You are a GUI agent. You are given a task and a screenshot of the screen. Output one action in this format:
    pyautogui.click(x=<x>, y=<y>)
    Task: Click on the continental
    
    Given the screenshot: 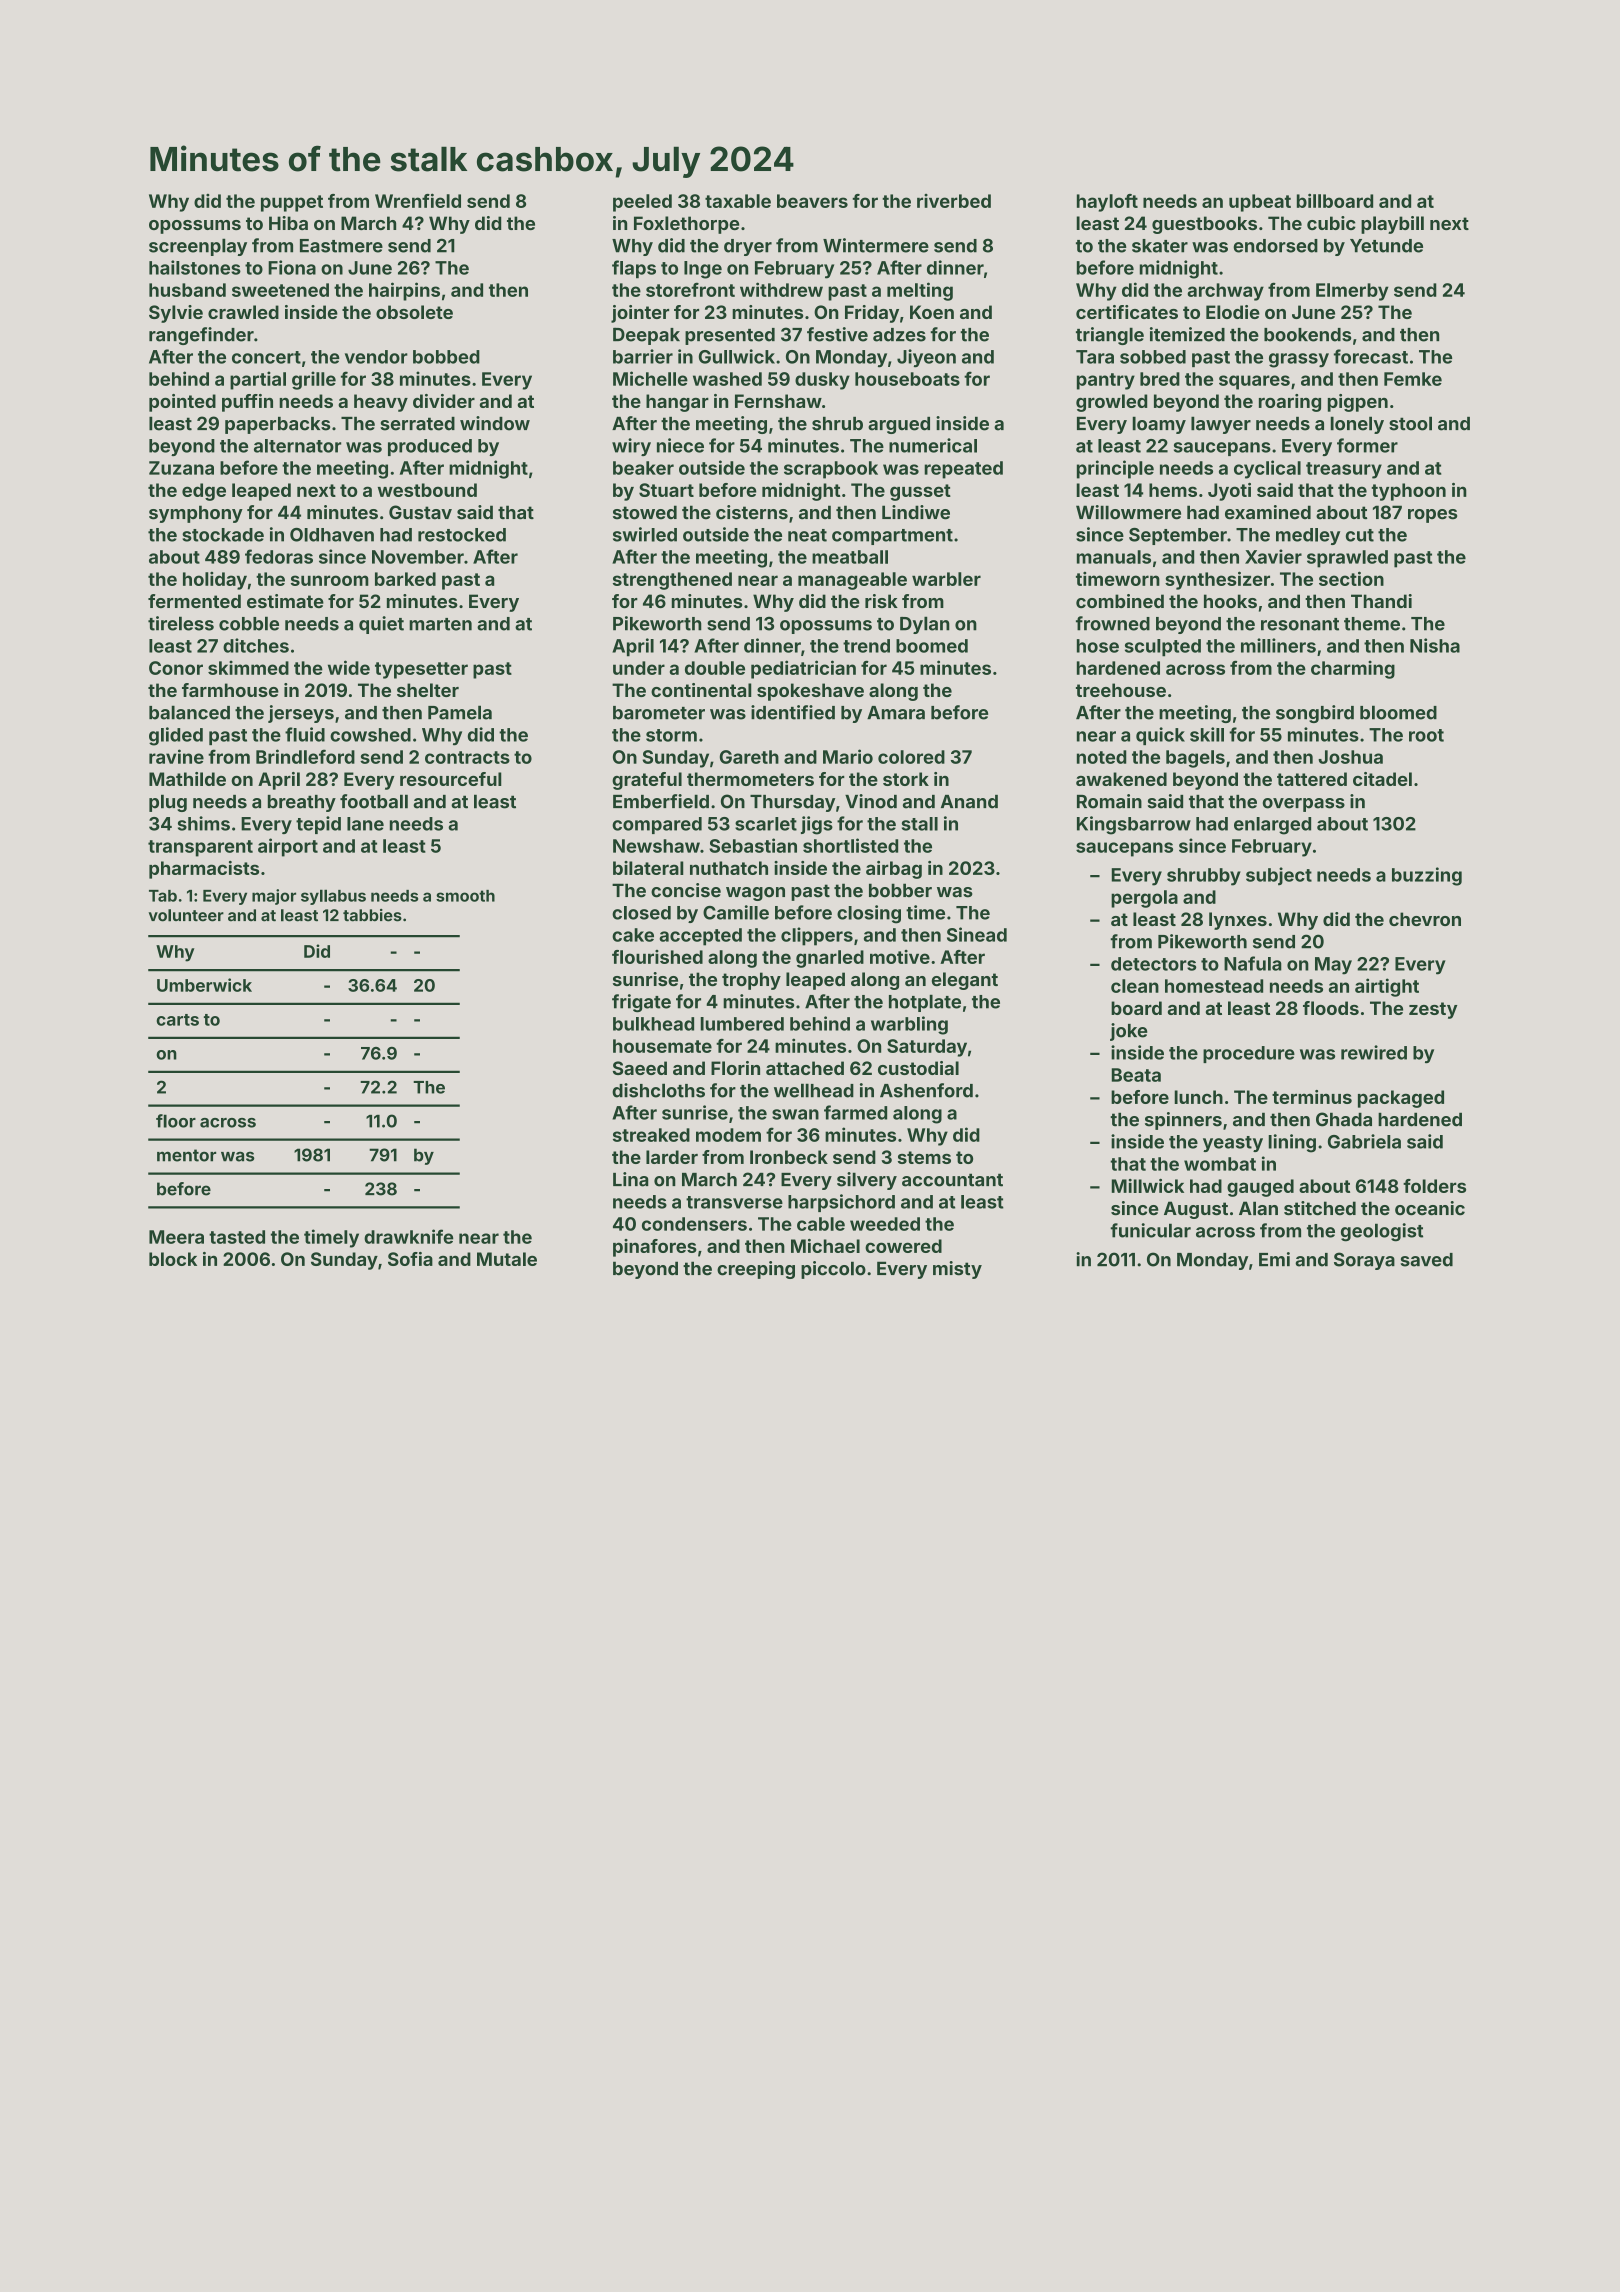 What is the action you would take?
    pyautogui.click(x=701, y=690)
